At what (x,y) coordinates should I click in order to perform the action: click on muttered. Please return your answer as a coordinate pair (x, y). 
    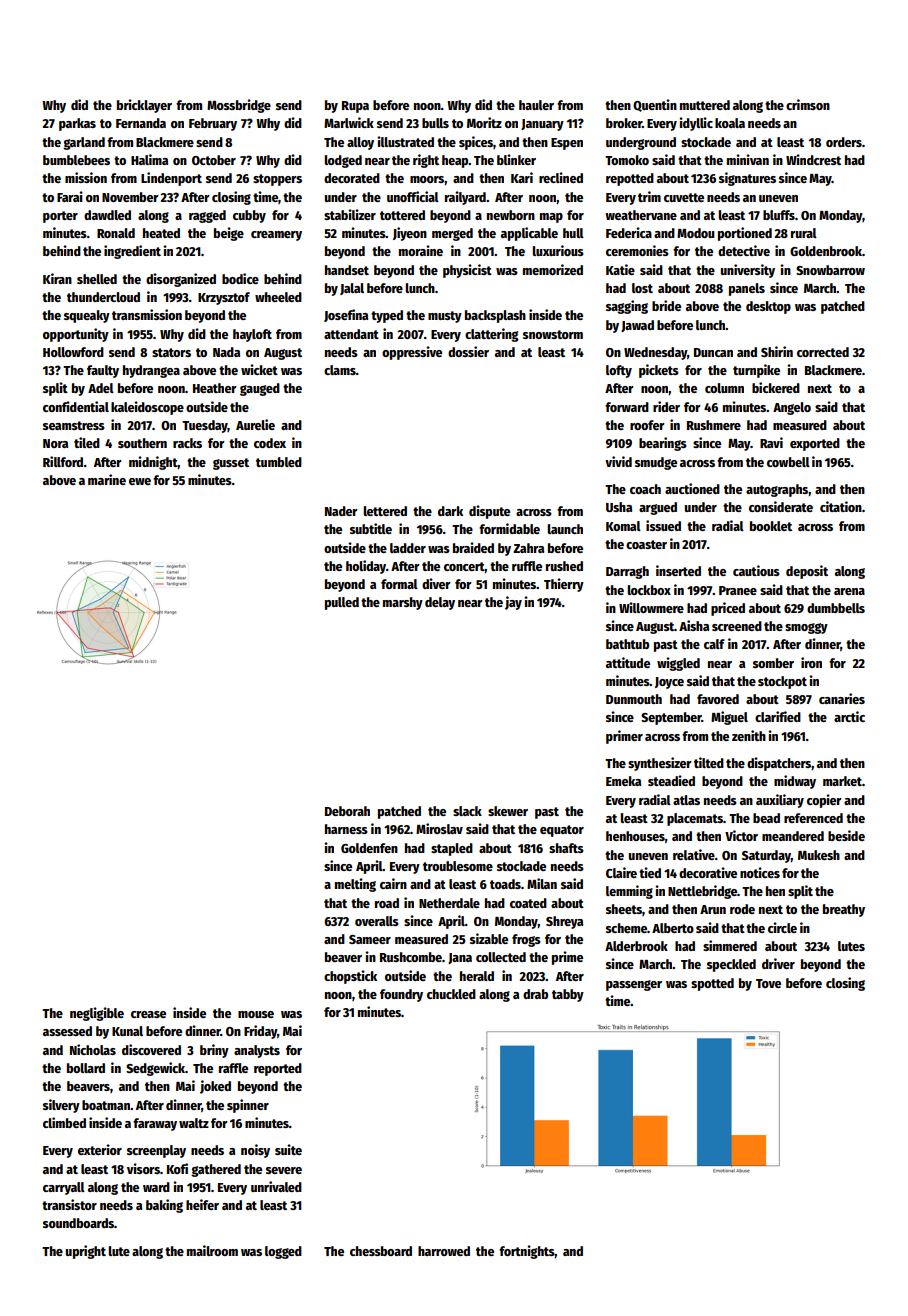
    Looking at the image, I should click on (705, 105).
